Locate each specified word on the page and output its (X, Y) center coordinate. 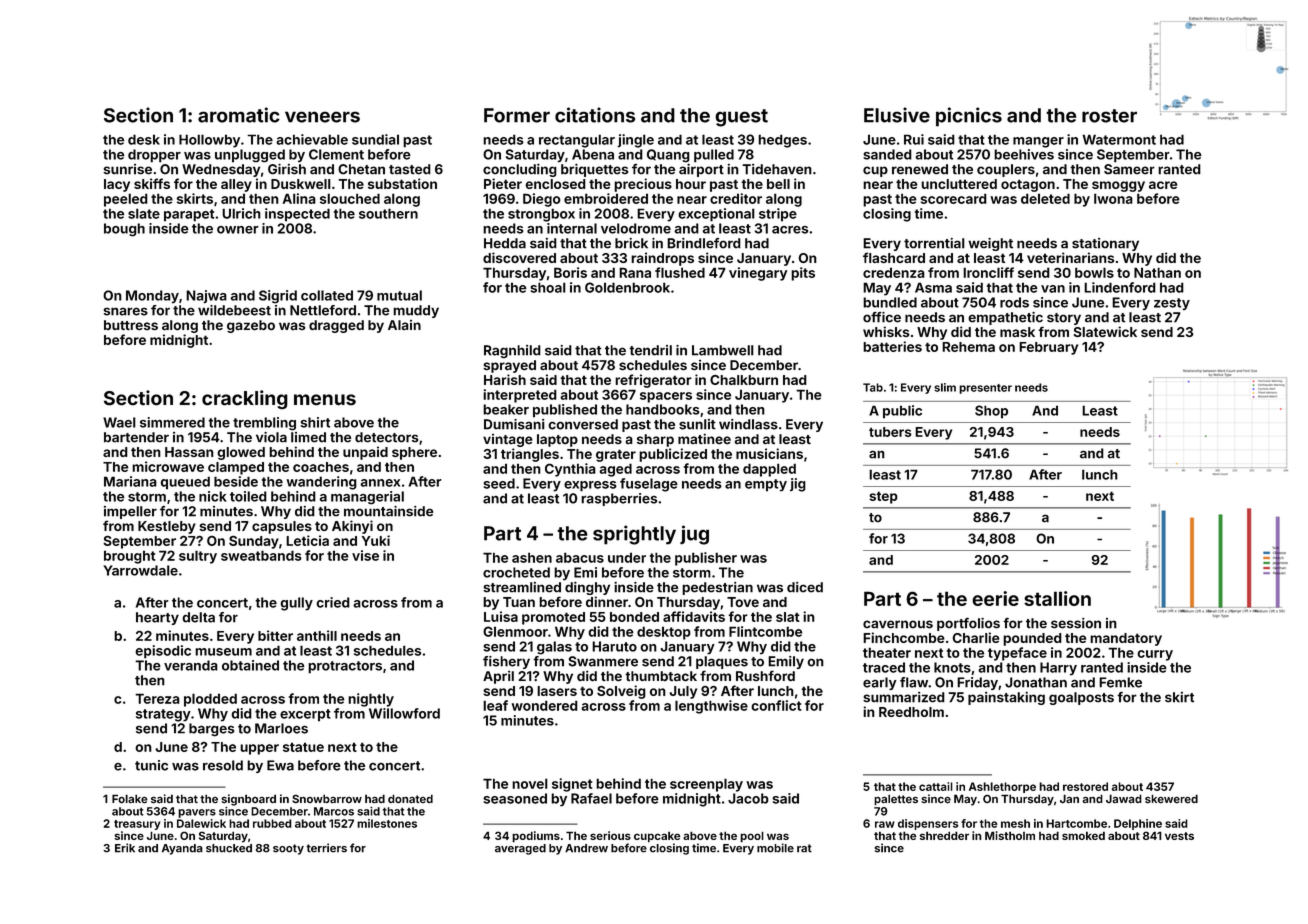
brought (130, 557)
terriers (326, 848)
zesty (1172, 304)
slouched (350, 198)
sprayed (509, 366)
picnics (969, 117)
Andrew (586, 848)
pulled (714, 156)
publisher (706, 559)
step (883, 497)
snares (126, 311)
